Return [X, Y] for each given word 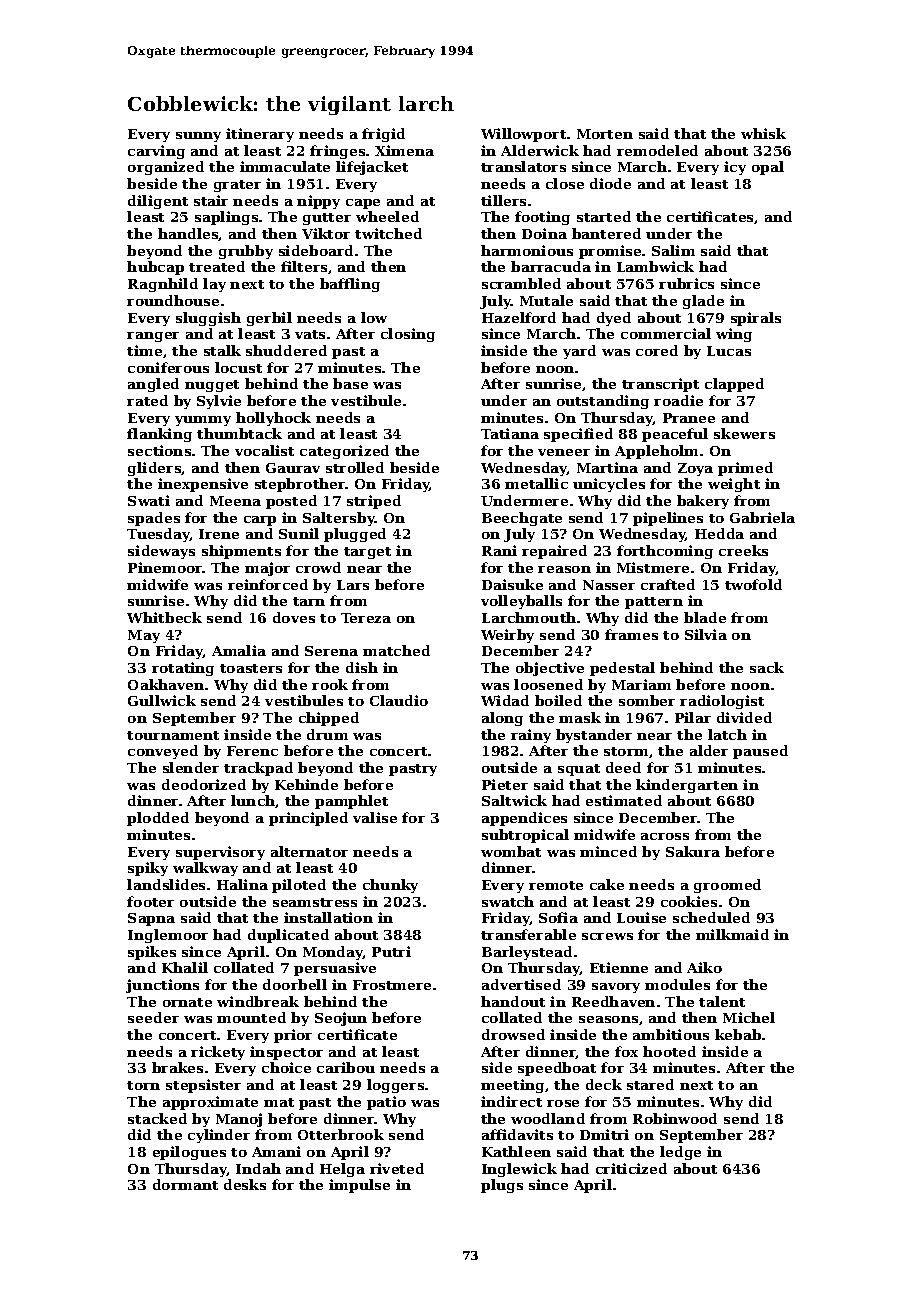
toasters [251, 668]
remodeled [657, 150]
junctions [162, 986]
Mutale [546, 300]
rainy [531, 736]
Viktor [326, 233]
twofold [753, 584]
